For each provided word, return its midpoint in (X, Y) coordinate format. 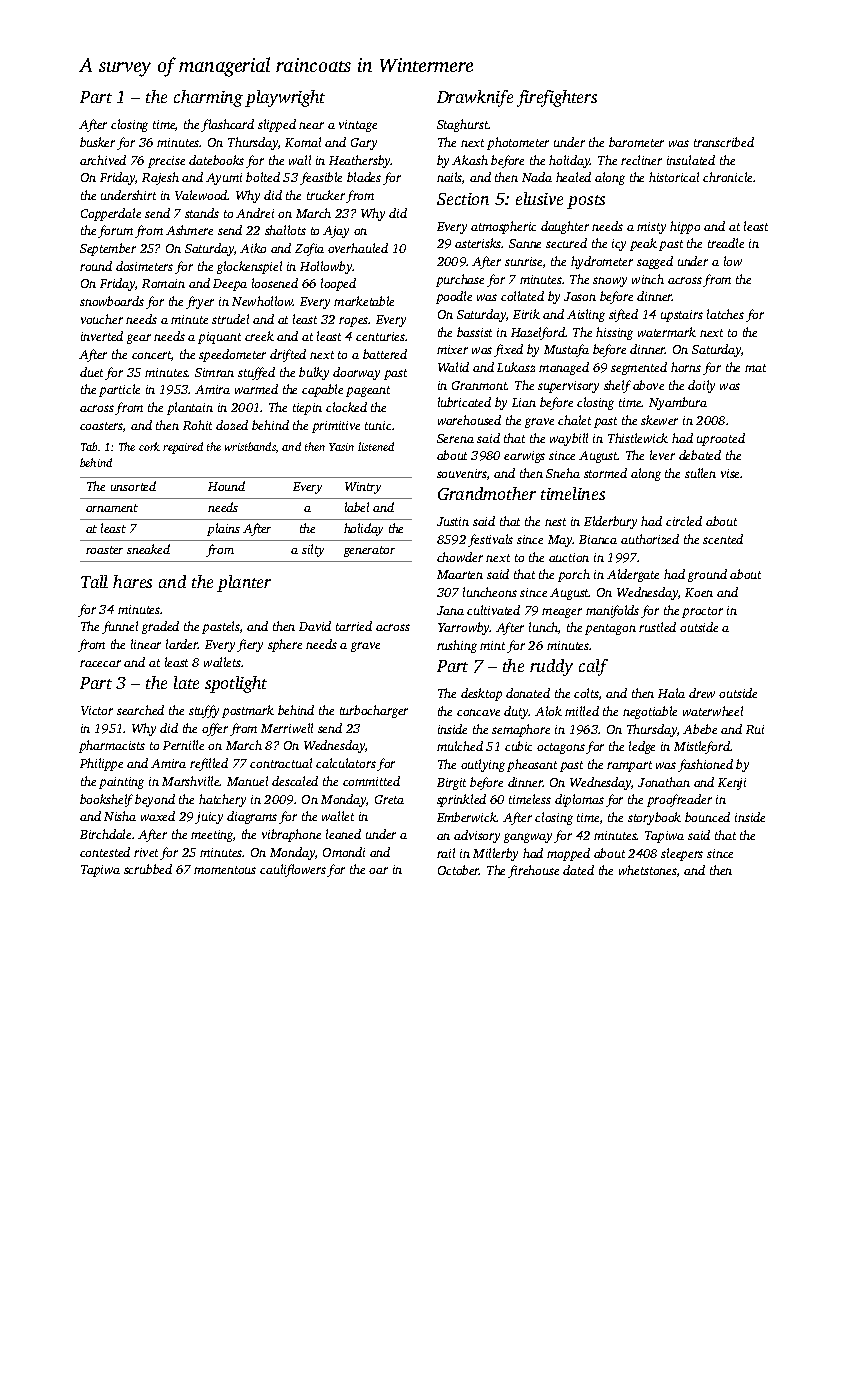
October (459, 870)
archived (103, 160)
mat (755, 368)
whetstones (648, 870)
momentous (225, 870)
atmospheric (503, 227)
